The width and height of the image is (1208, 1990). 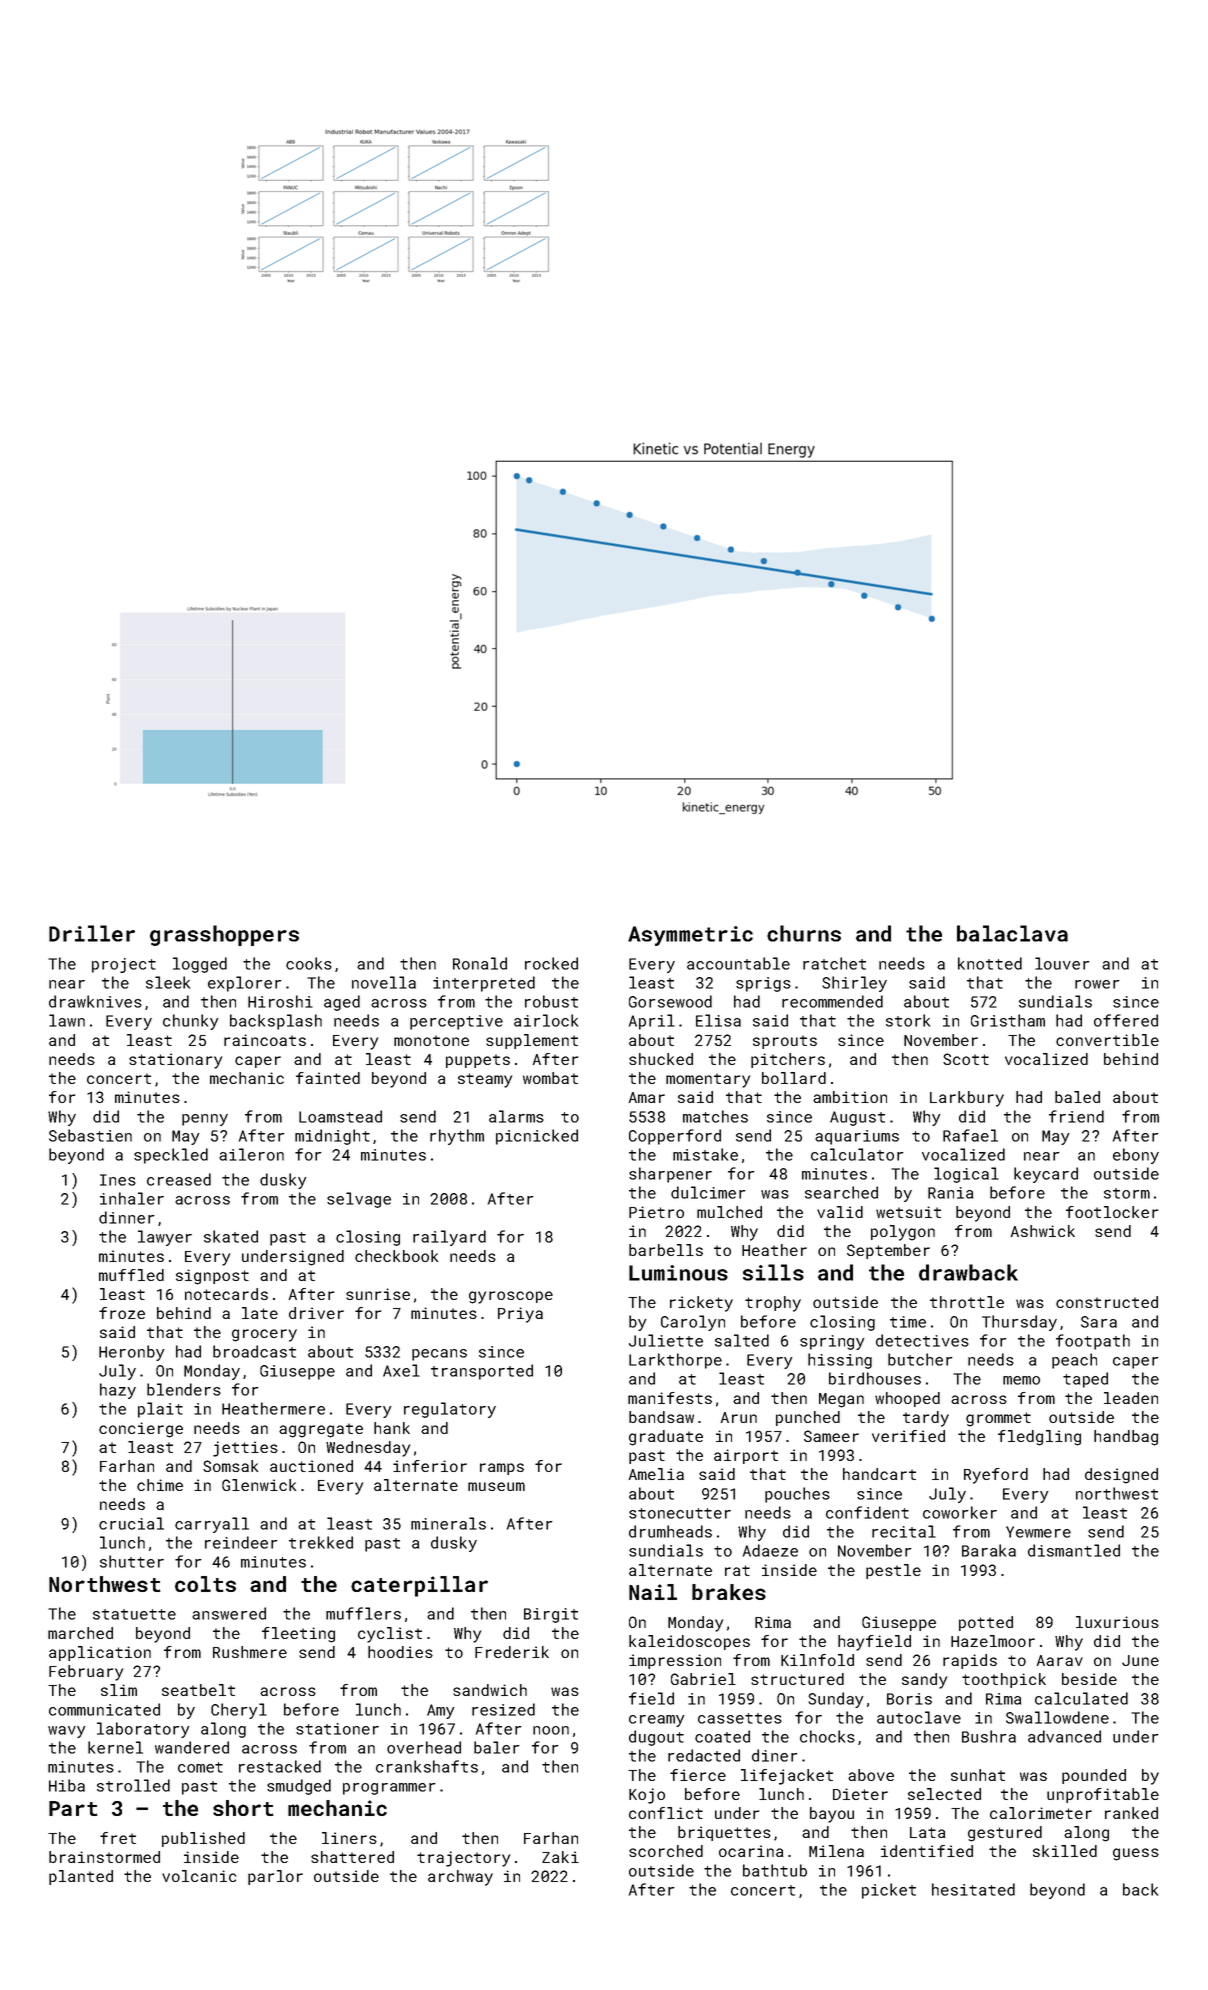 I want to click on dugout, so click(x=656, y=1738).
